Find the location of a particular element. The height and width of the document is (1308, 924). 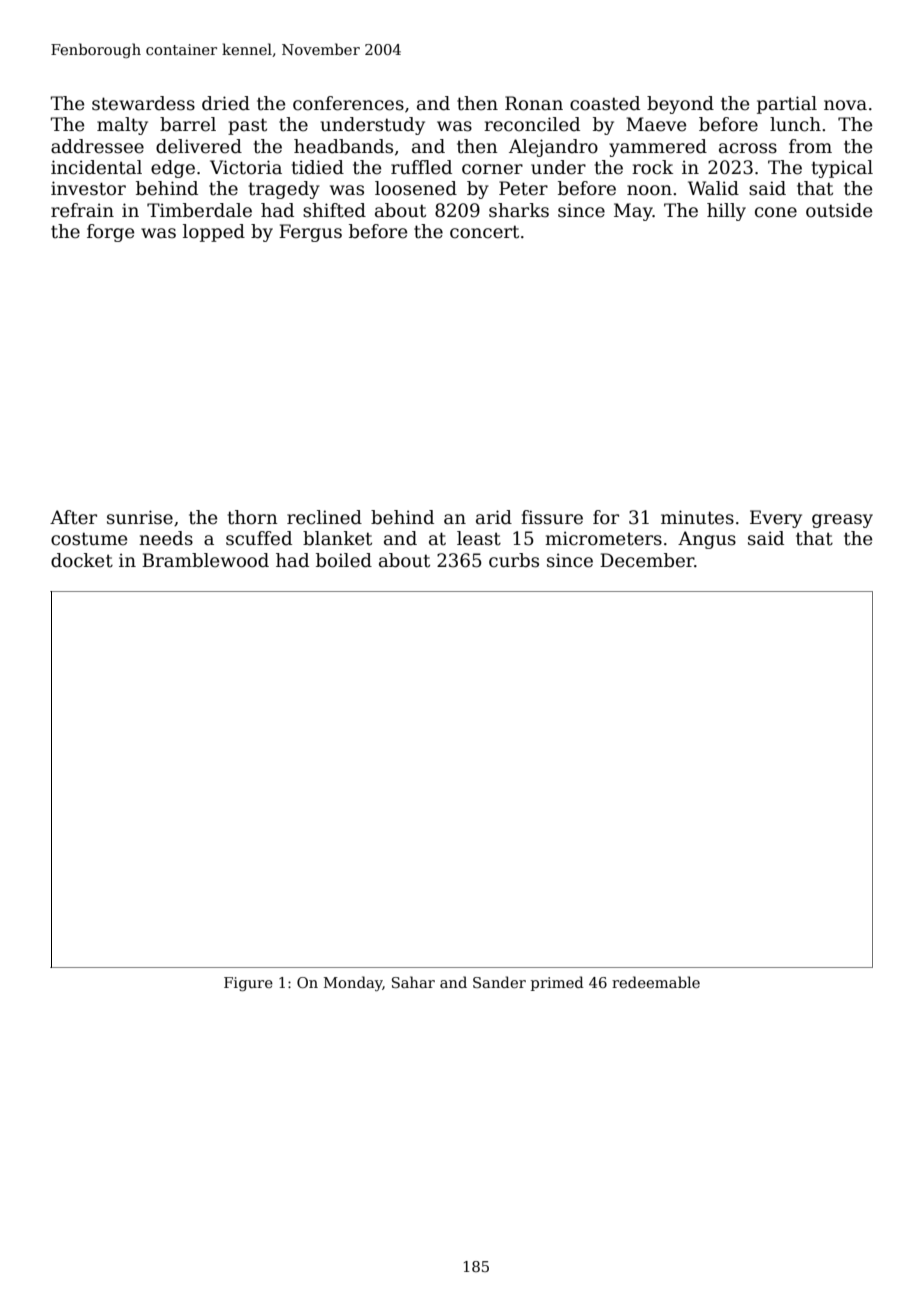

redeemable is located at coordinates (656, 982).
